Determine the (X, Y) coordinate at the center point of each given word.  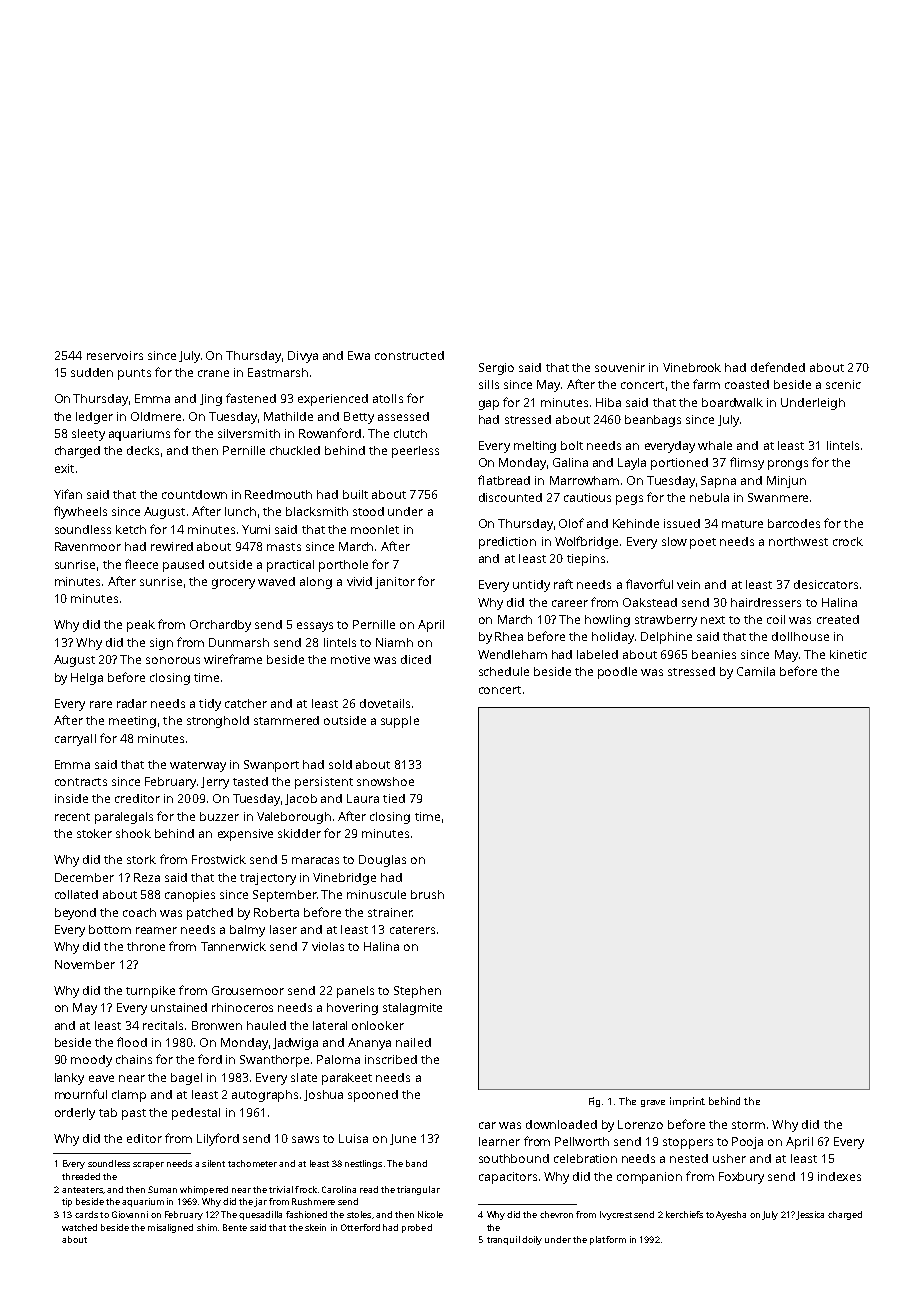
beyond (75, 914)
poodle (617, 673)
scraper (148, 1165)
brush (427, 894)
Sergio (496, 369)
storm (748, 1125)
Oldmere (156, 416)
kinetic (848, 654)
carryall (75, 740)
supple (400, 722)
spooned (373, 1096)
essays (315, 627)
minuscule (376, 894)
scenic (843, 384)
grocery (233, 584)
